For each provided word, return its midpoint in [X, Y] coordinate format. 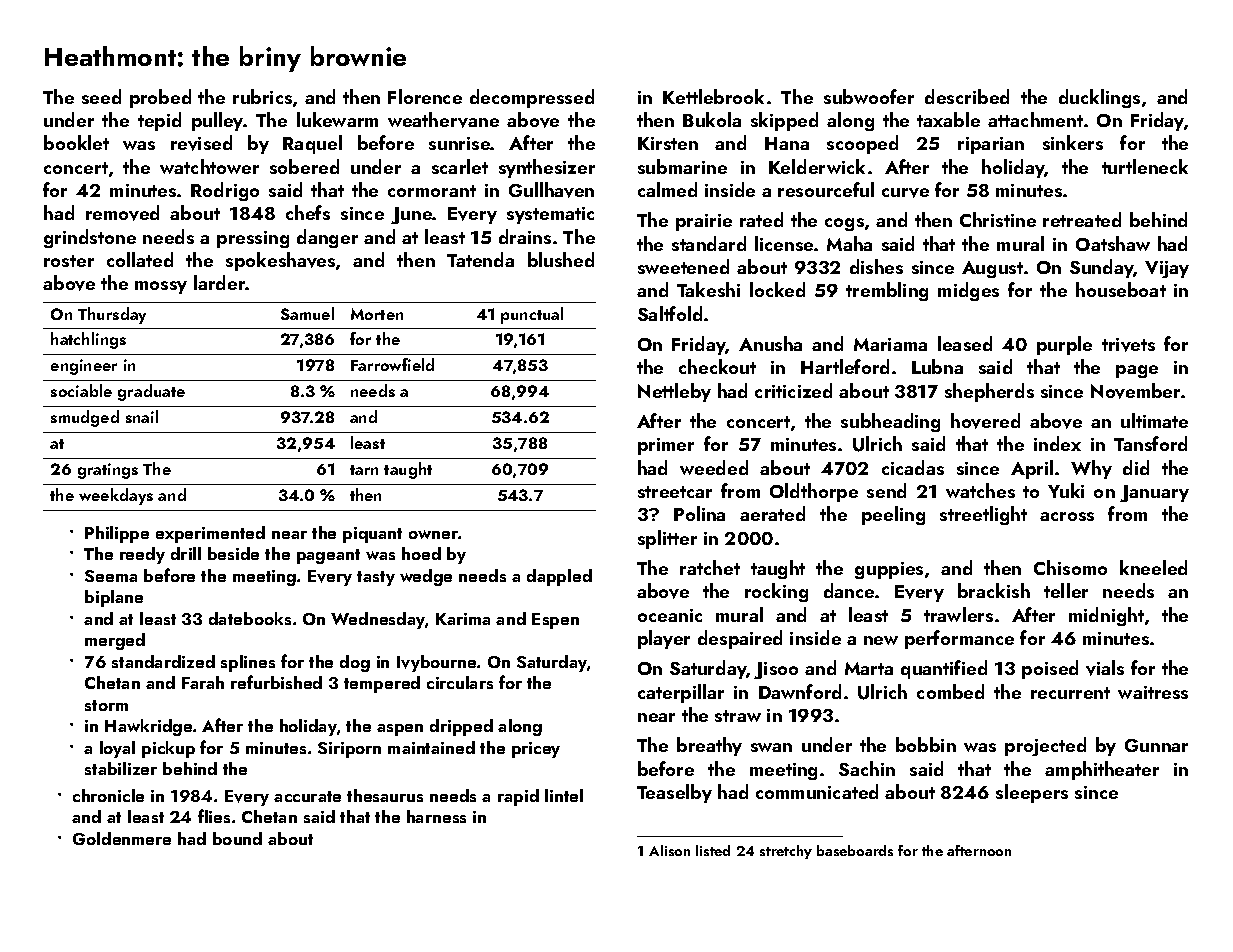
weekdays [116, 496]
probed [160, 98]
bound [237, 838]
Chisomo [1070, 567]
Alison [669, 850]
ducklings [1099, 98]
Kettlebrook [713, 96]
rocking [776, 592]
